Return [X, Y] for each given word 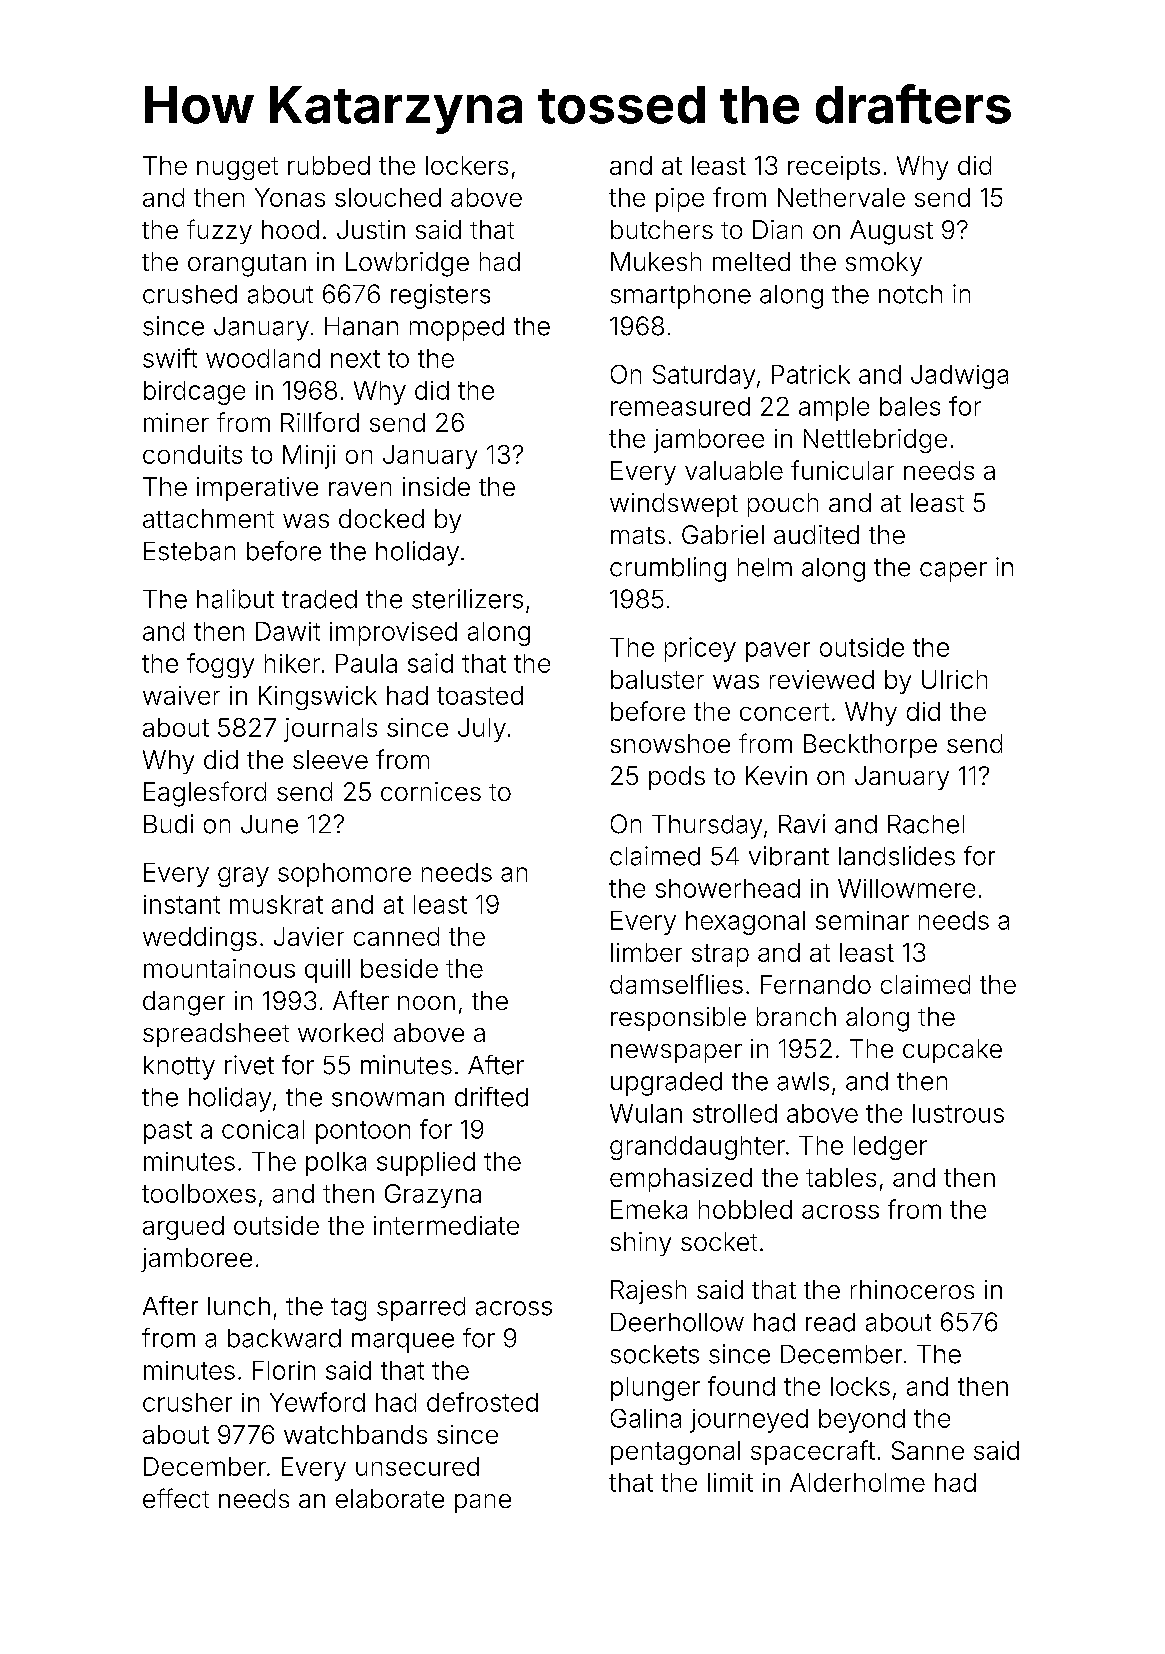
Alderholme [857, 1482]
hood [290, 229]
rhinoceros [912, 1289]
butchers [662, 229]
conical [263, 1129]
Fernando [816, 984]
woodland [263, 358]
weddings [200, 939]
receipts [834, 168]
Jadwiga [959, 377]
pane [483, 1503]
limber [646, 952]
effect [176, 1498]
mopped [457, 329]
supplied [426, 1164]
